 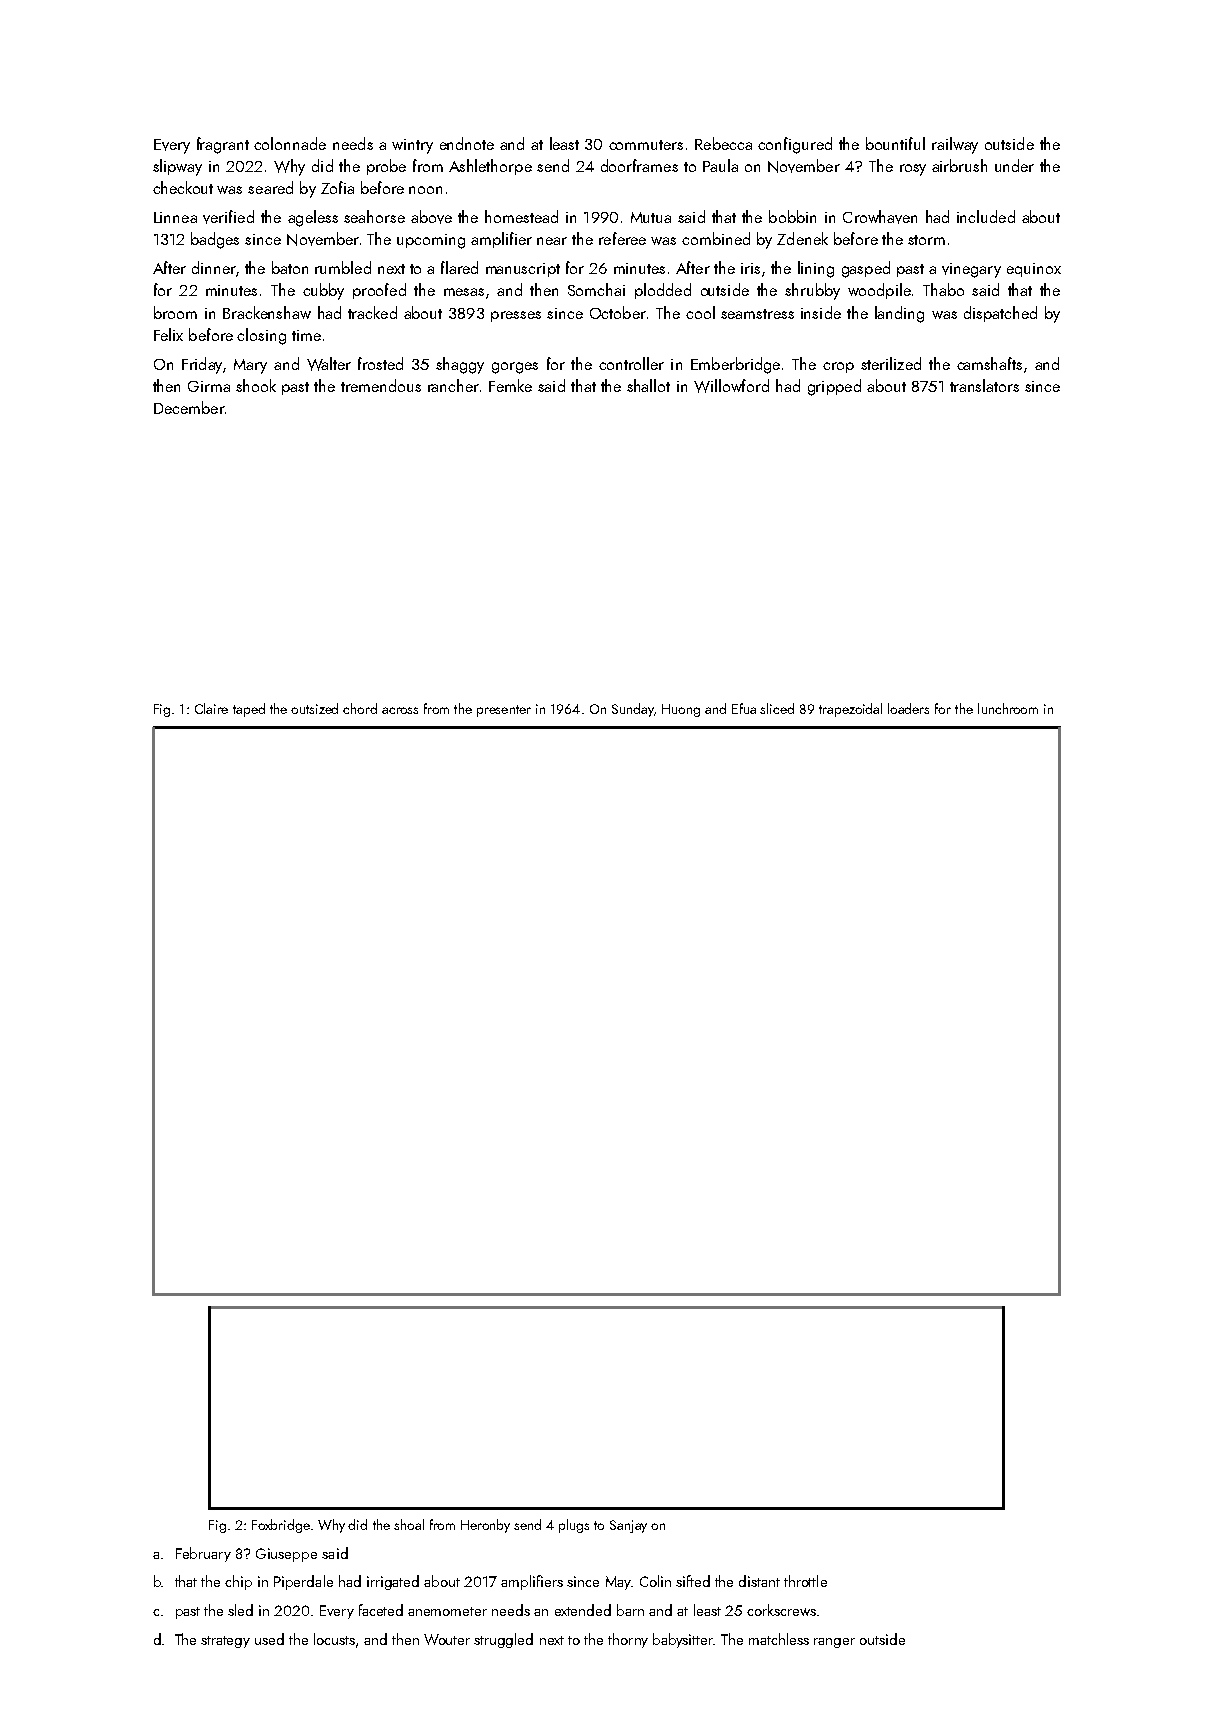 I want to click on Piperdale, so click(x=303, y=1582).
